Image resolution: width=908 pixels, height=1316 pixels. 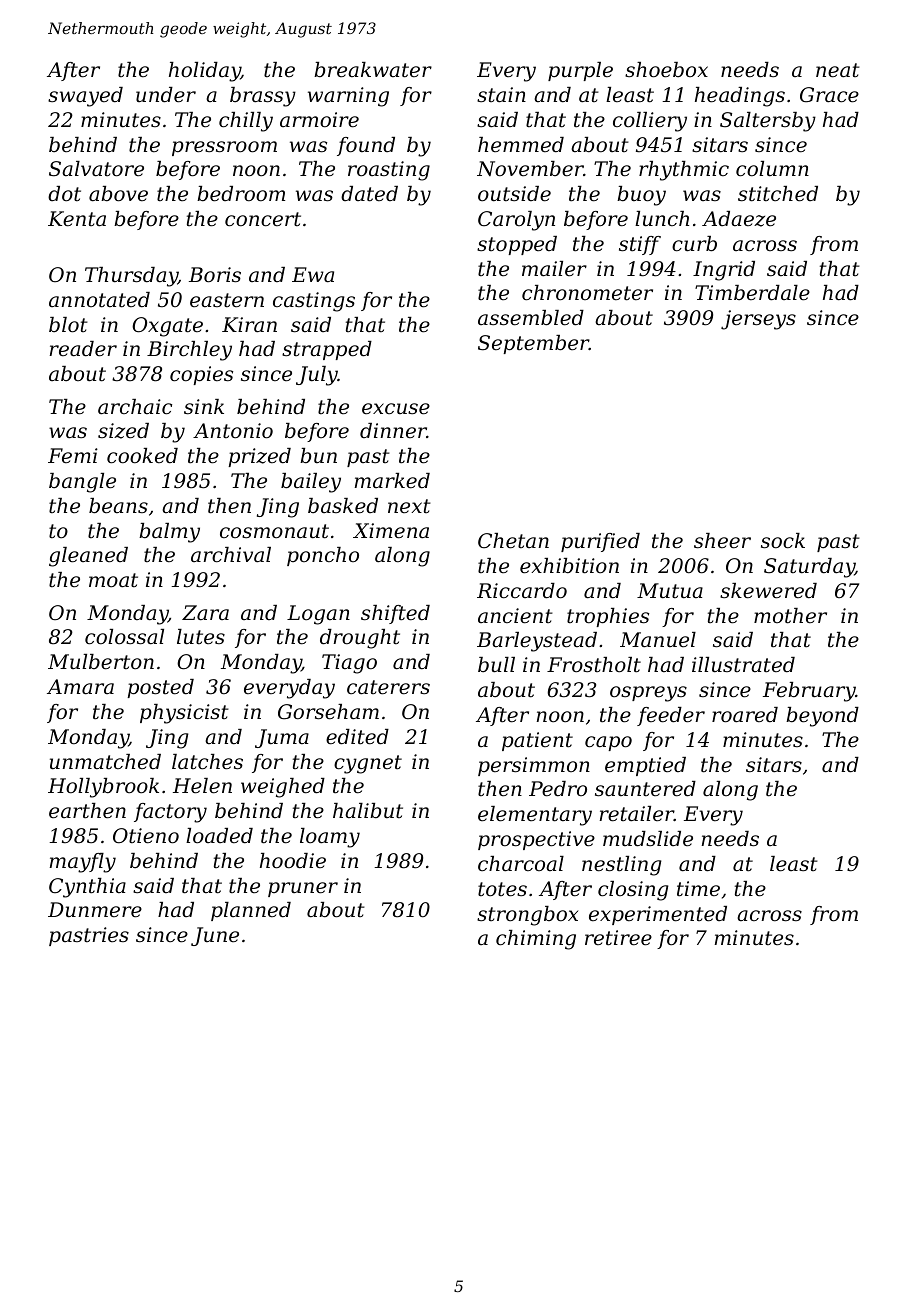 What do you see at coordinates (391, 531) in the image?
I see `Ximena` at bounding box center [391, 531].
